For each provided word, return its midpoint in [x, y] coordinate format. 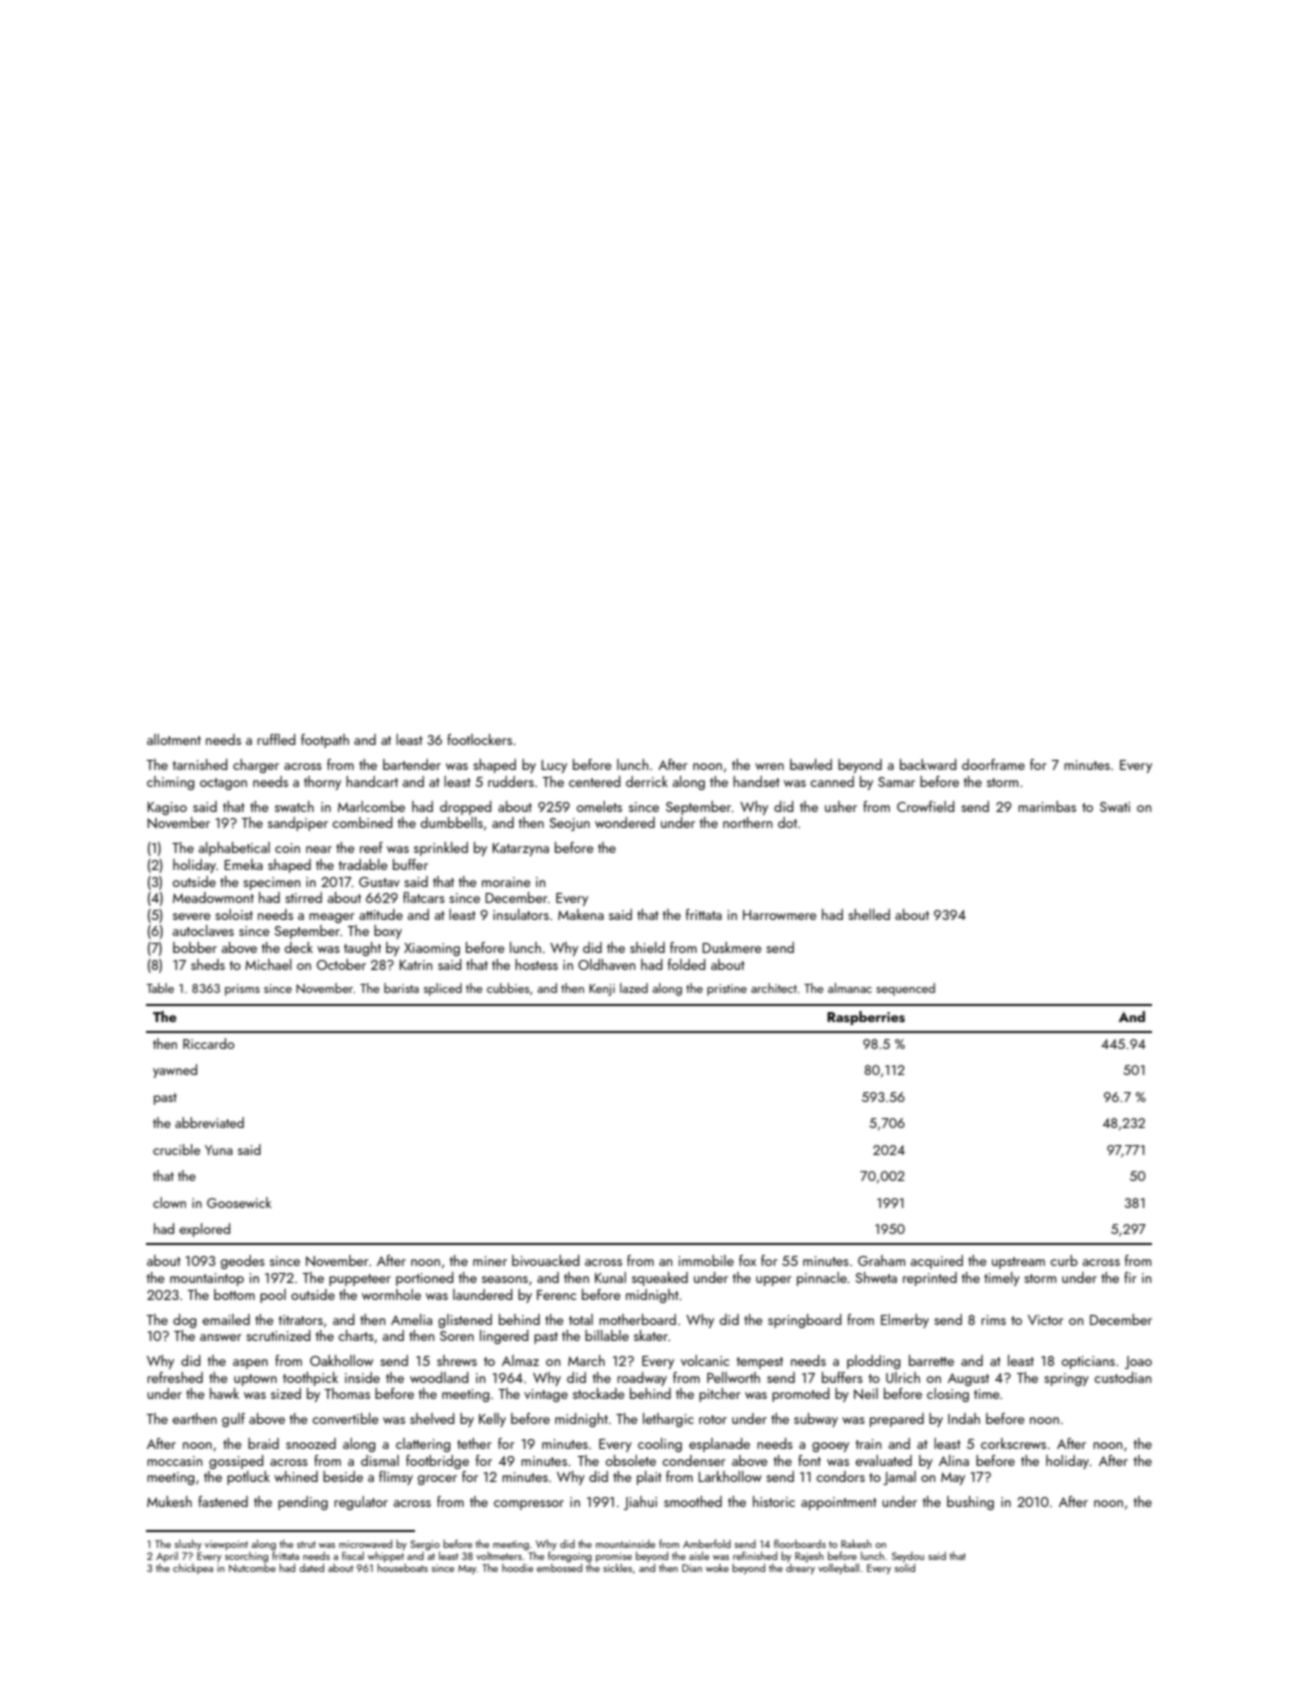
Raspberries [866, 1018]
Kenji [602, 990]
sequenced [905, 989]
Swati [1115, 807]
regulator [361, 1503]
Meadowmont [213, 897]
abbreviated [209, 1122]
